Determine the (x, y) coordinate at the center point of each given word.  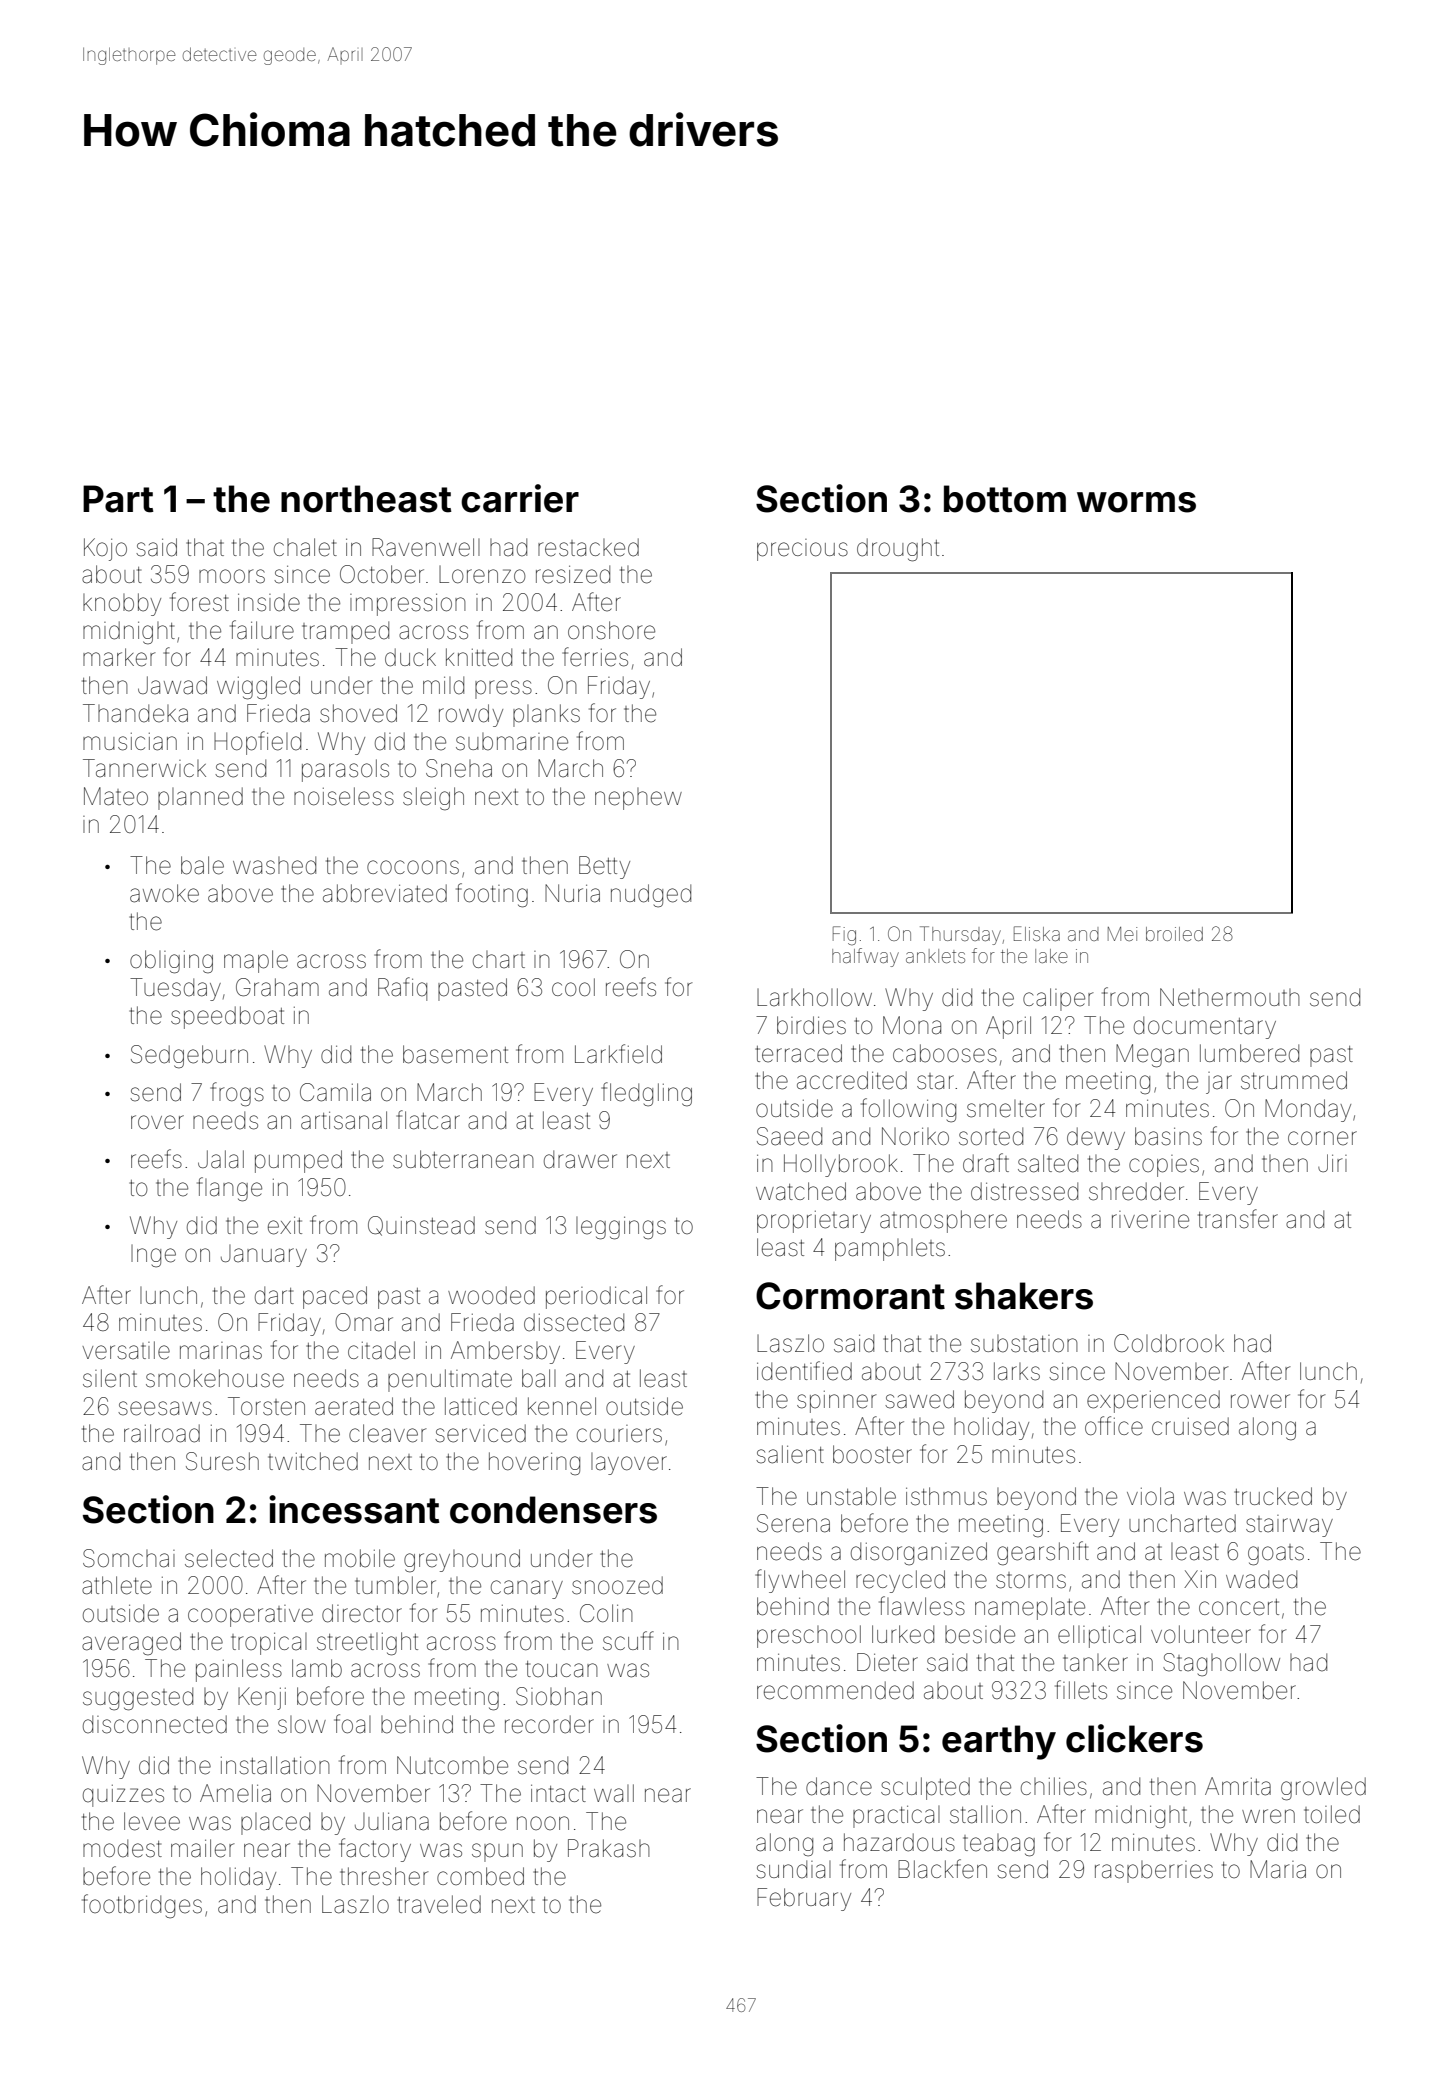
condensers (553, 1510)
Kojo (105, 549)
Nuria (572, 893)
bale (202, 865)
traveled (439, 1904)
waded (1261, 1579)
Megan (1152, 1056)
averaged (131, 1644)
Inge (153, 1256)
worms (1136, 502)
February (804, 1899)
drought (898, 550)
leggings (621, 1228)
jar (1219, 1083)
